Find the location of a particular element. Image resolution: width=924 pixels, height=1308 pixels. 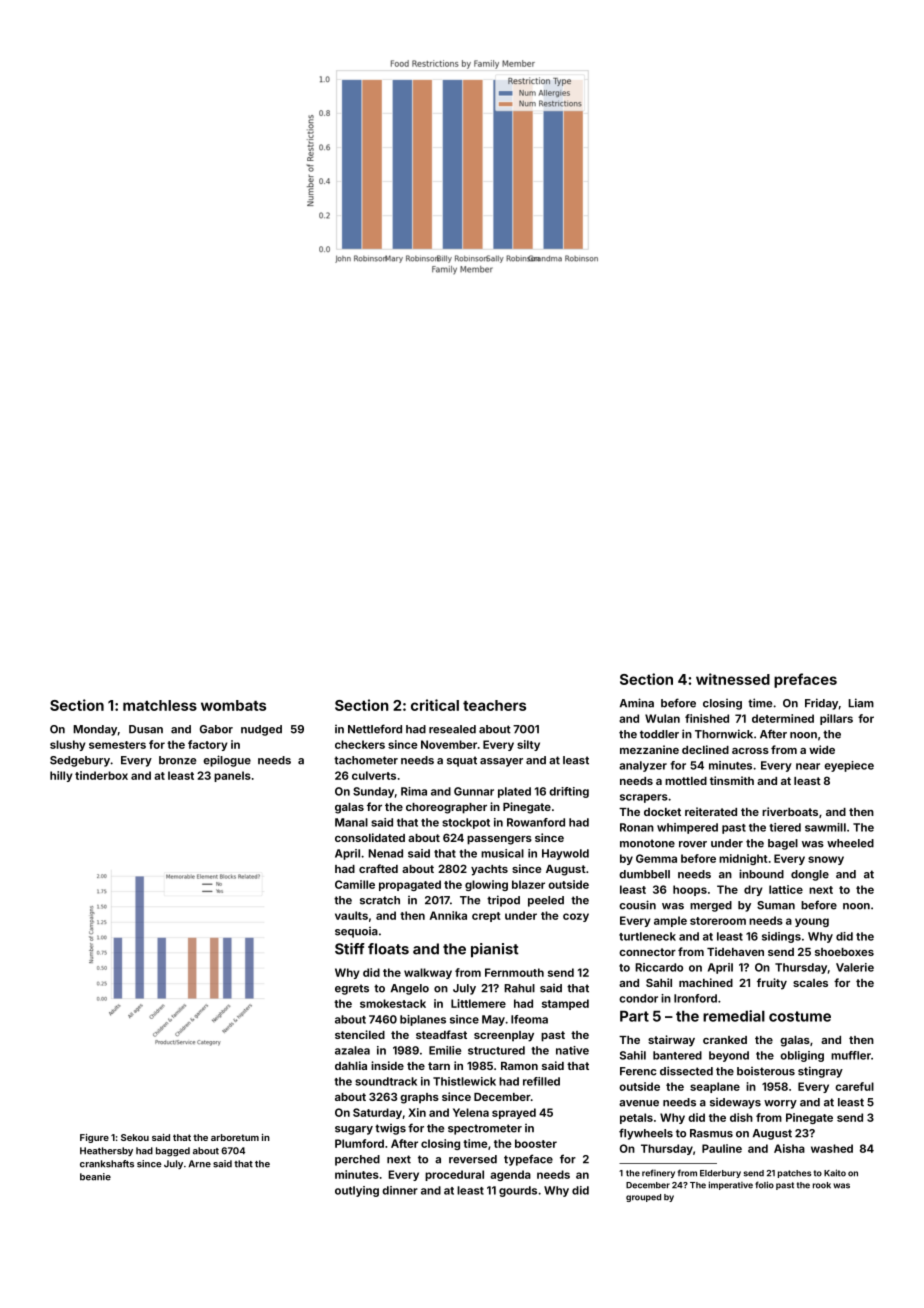

hilly is located at coordinates (61, 776).
